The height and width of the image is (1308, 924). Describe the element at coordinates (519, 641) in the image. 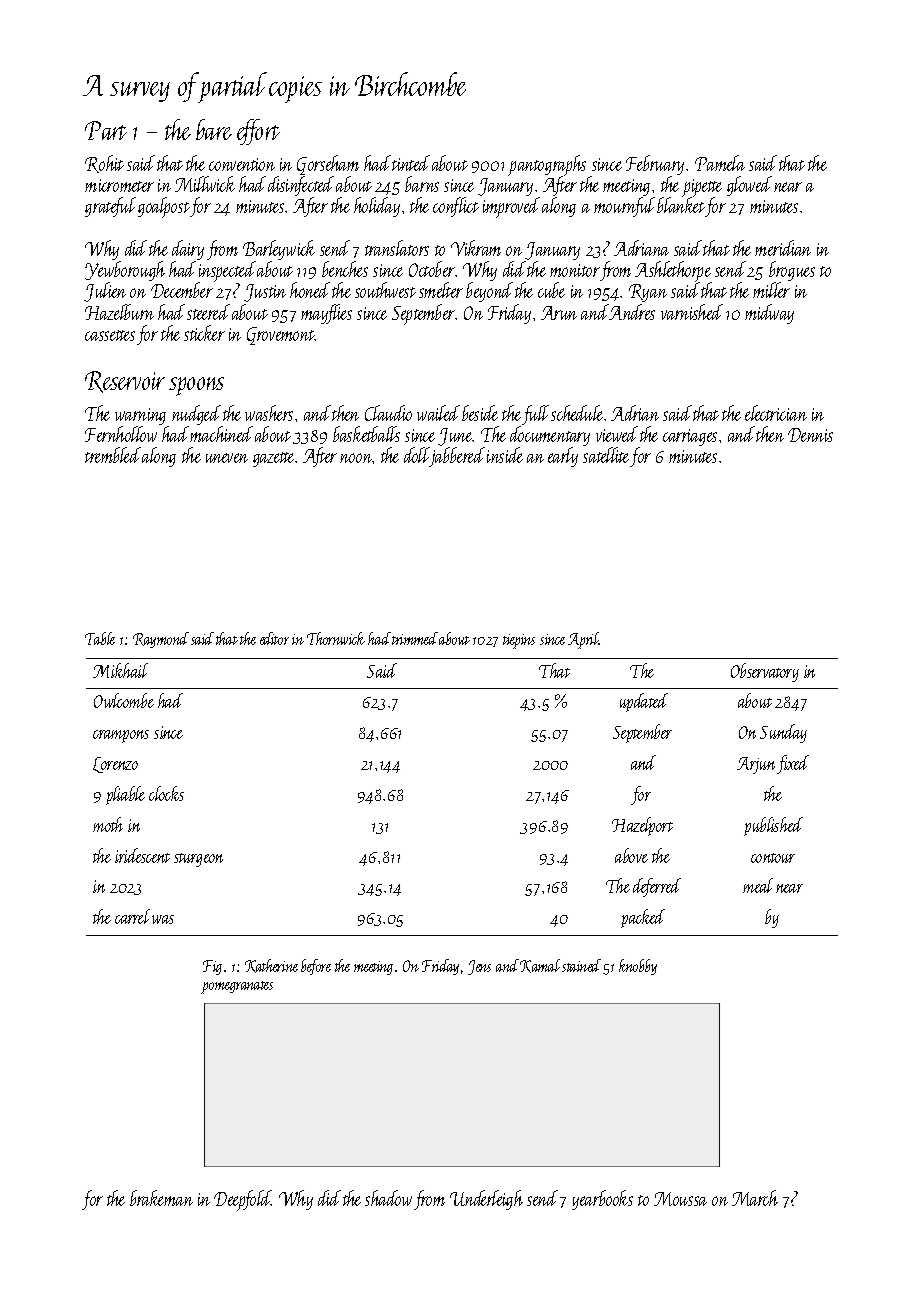

I see `tiepins` at that location.
